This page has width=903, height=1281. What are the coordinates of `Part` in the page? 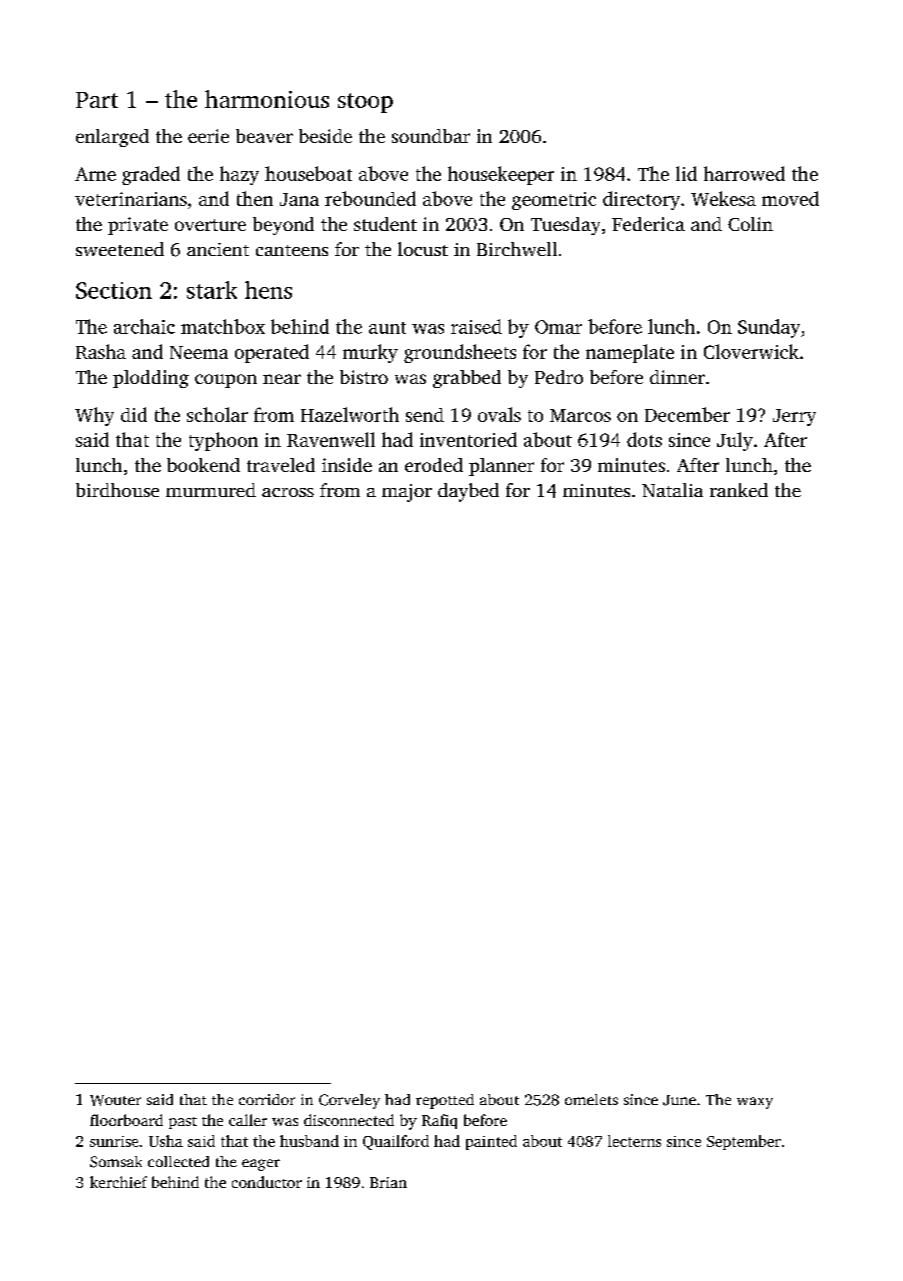 It's located at (97, 100).
